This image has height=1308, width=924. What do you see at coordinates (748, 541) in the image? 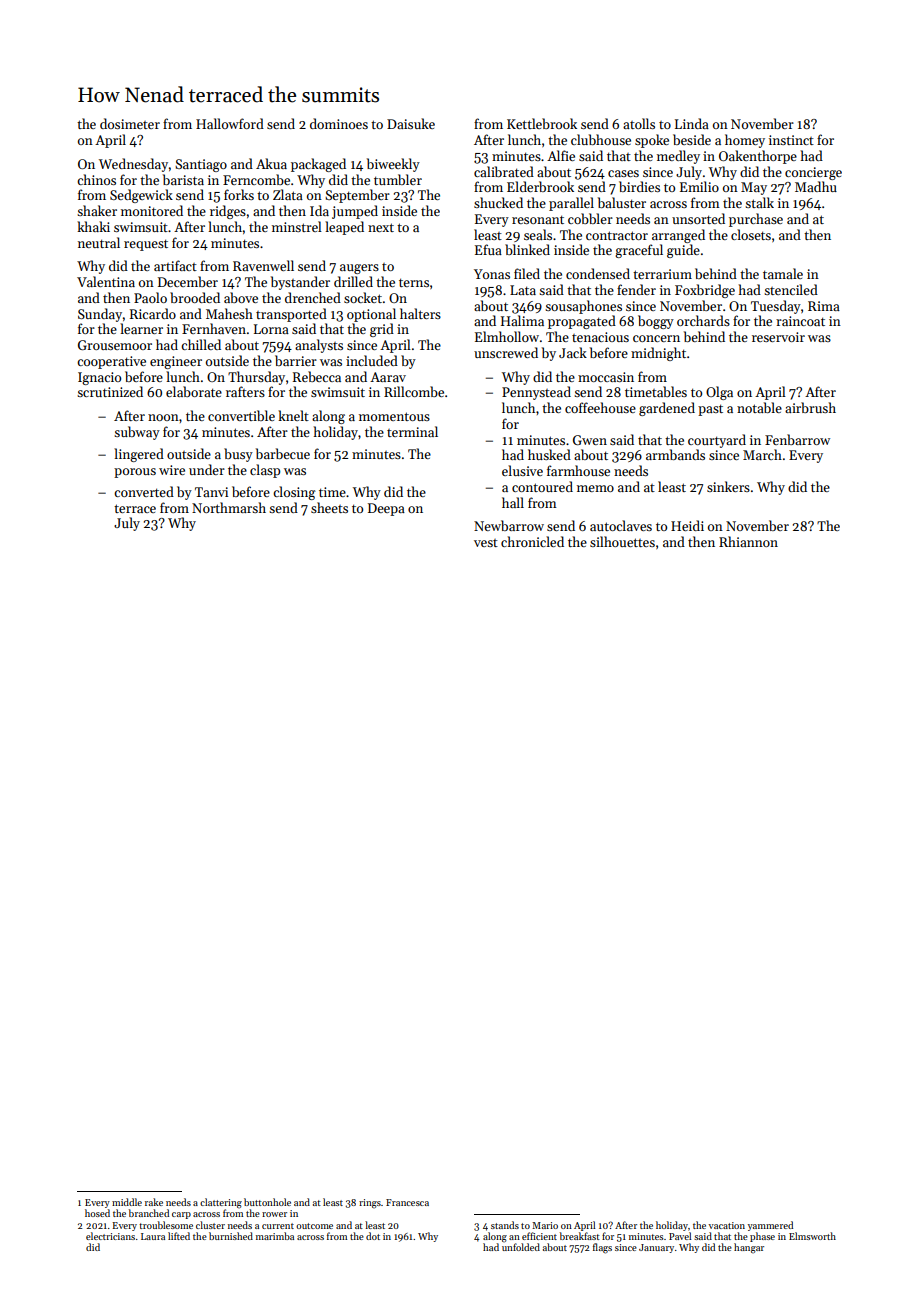
I see `Rhiannon` at bounding box center [748, 541].
